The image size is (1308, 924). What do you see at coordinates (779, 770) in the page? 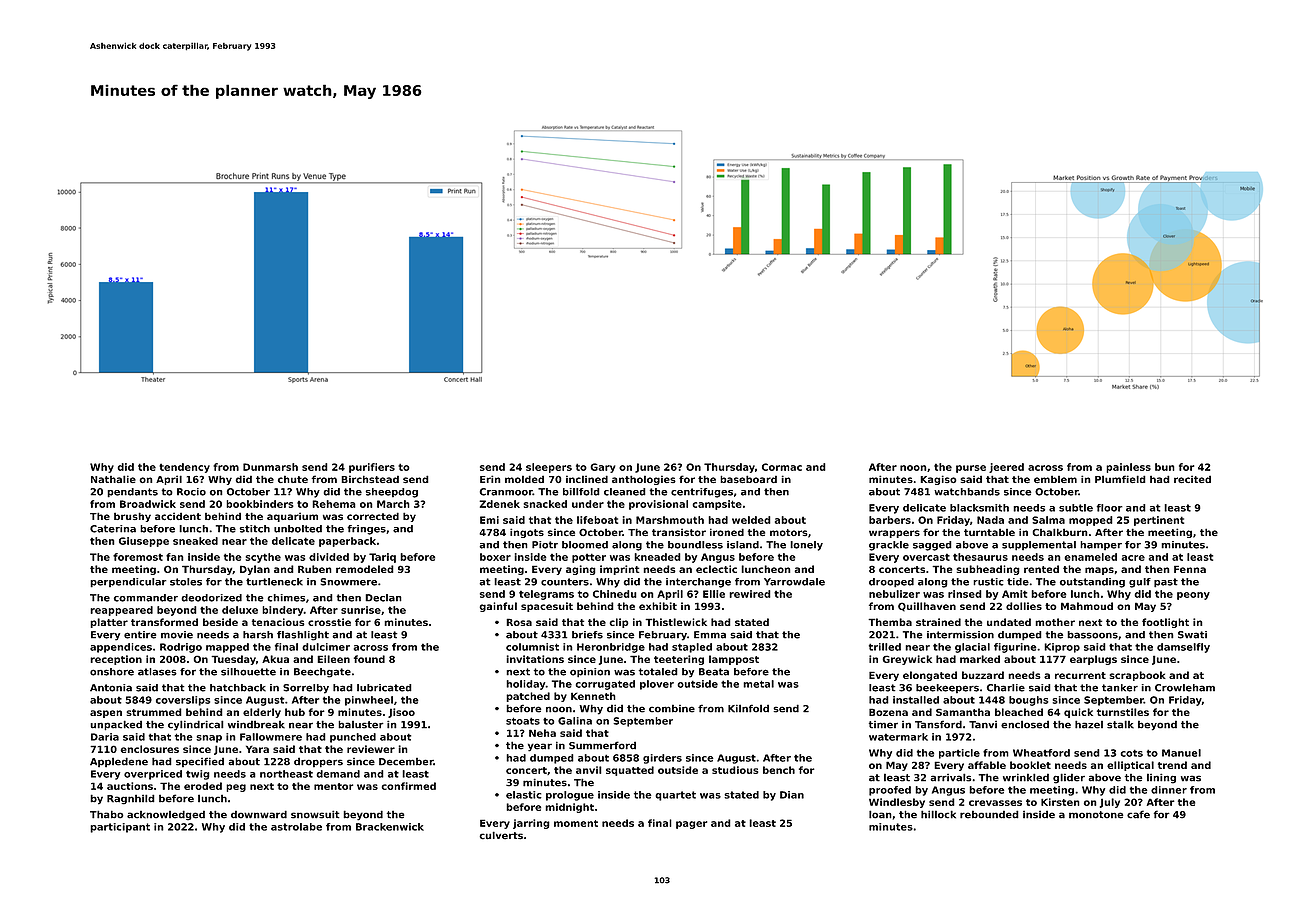
I see `bench` at bounding box center [779, 770].
